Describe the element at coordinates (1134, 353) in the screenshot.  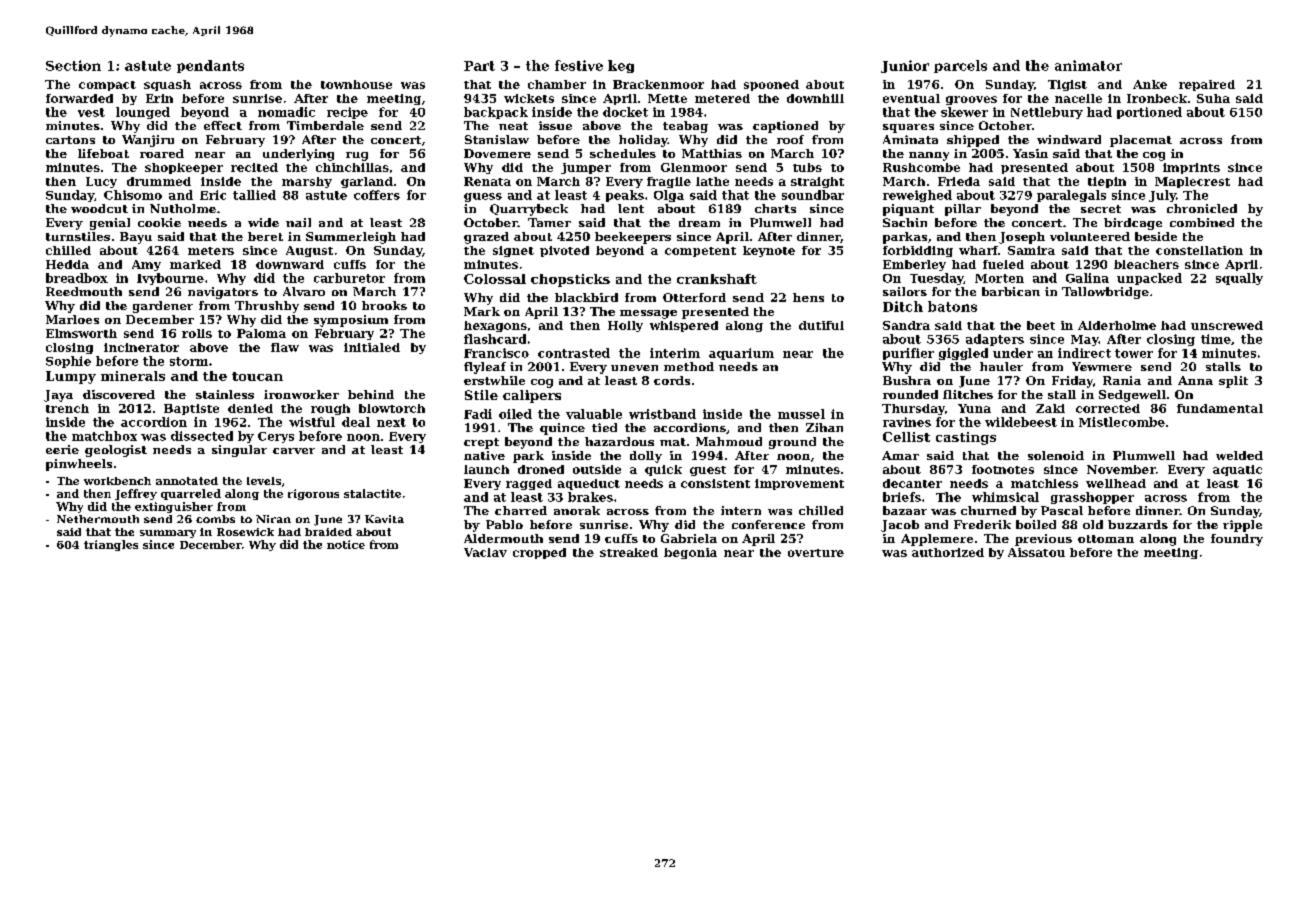
I see `tower` at that location.
